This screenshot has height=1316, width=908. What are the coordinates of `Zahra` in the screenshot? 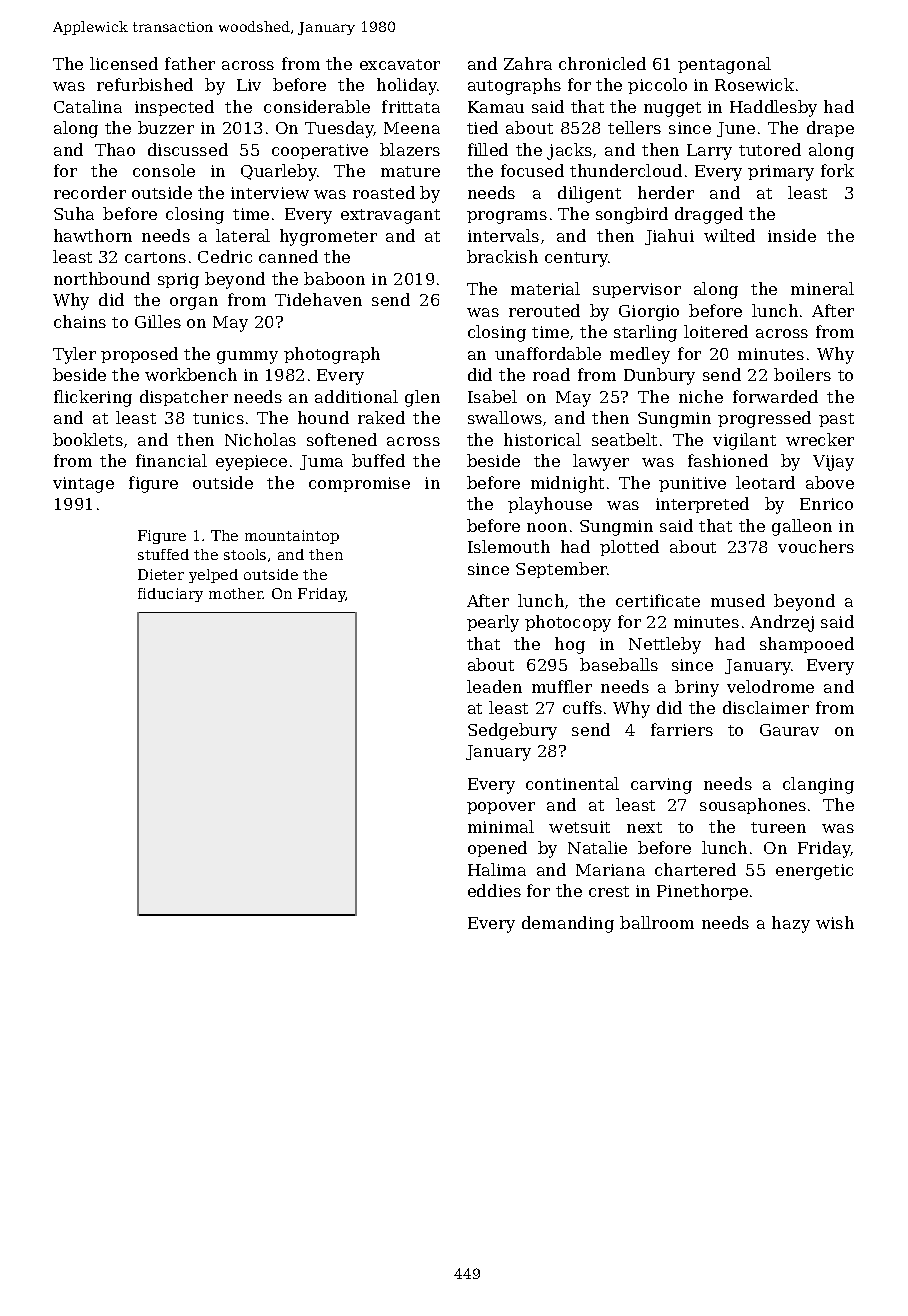 It's located at (528, 63).
